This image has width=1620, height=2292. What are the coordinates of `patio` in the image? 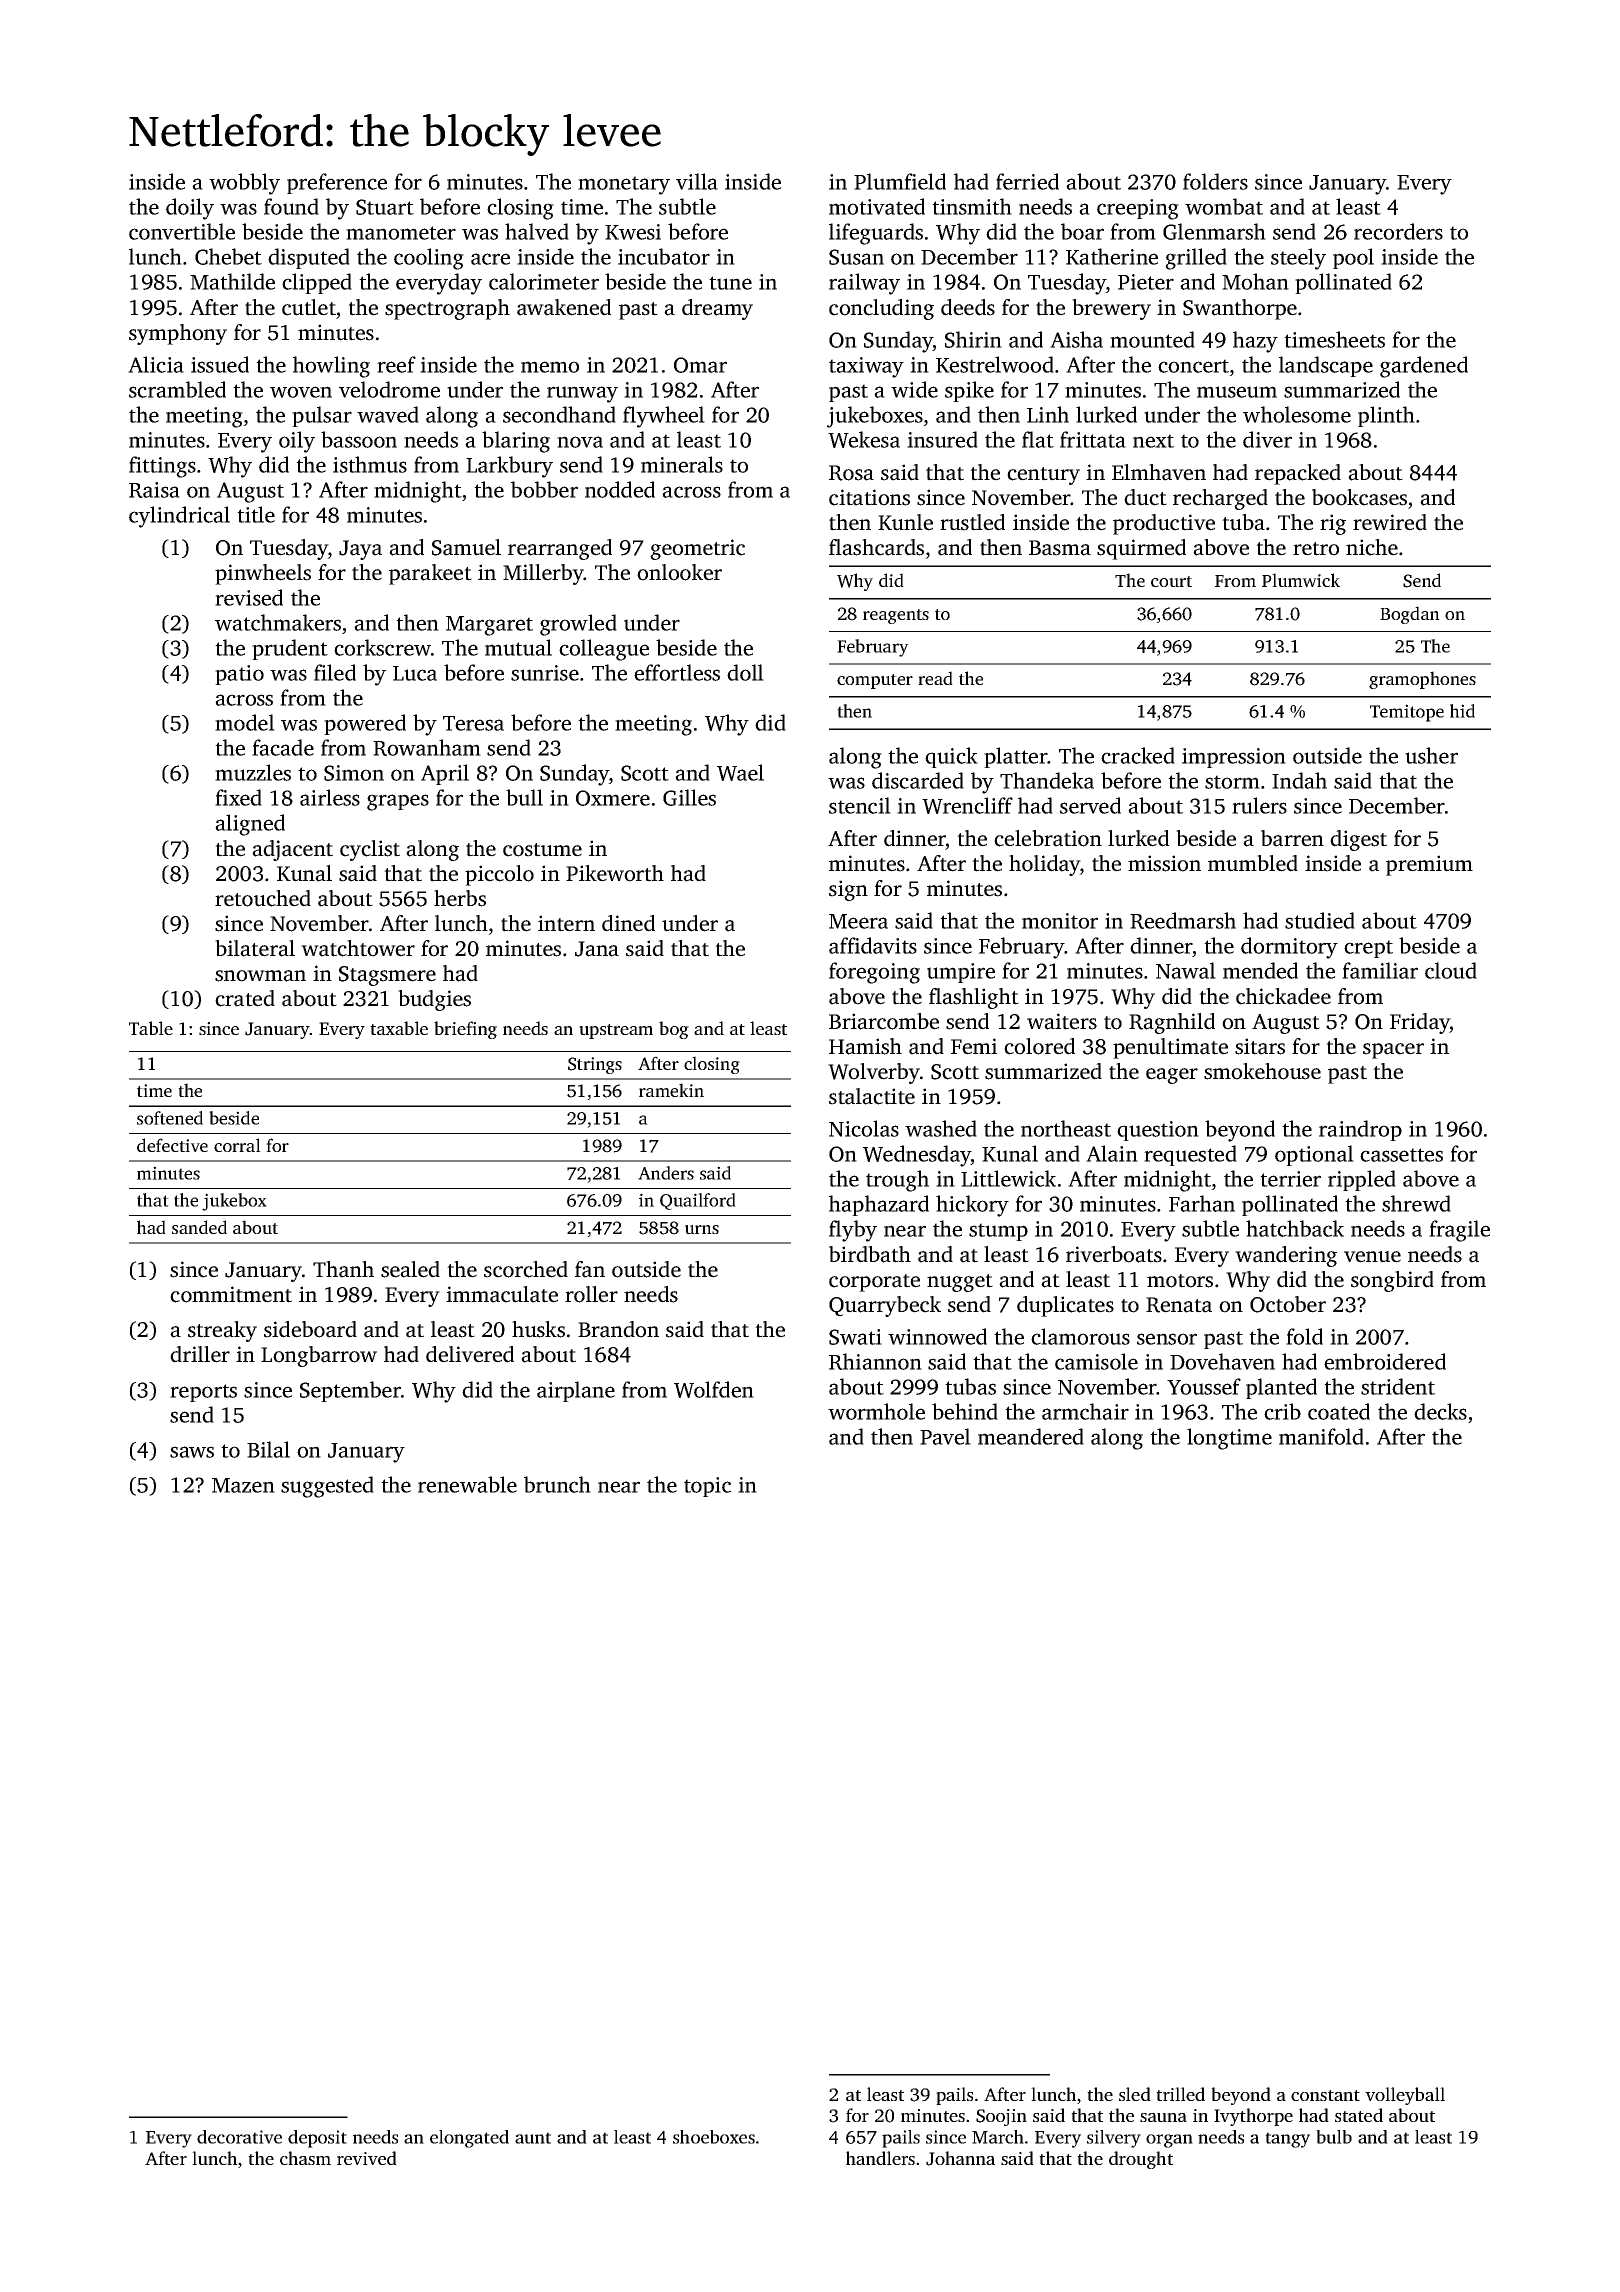 It's located at (239, 675).
